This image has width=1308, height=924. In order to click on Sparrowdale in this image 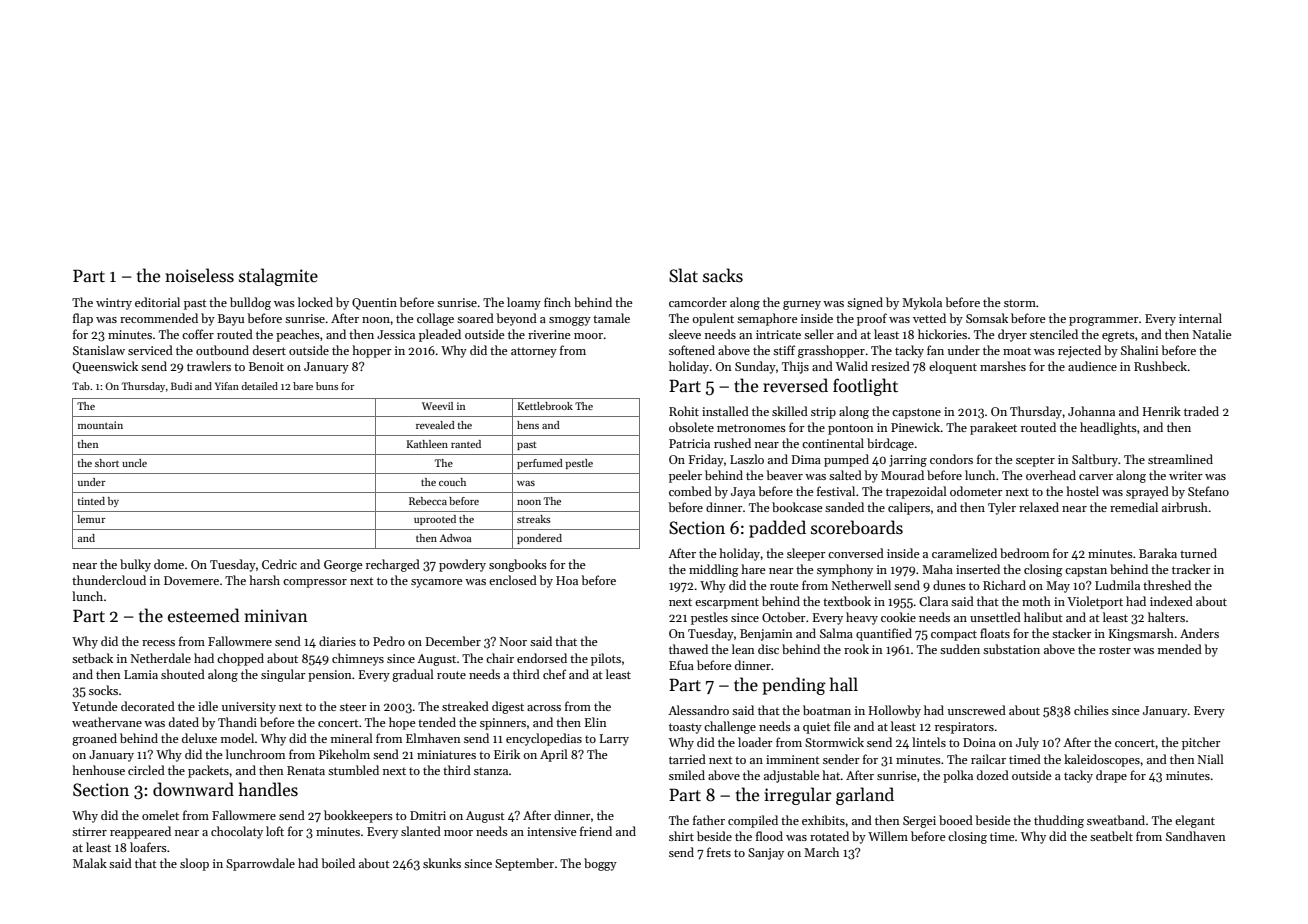, I will do `click(260, 864)`.
